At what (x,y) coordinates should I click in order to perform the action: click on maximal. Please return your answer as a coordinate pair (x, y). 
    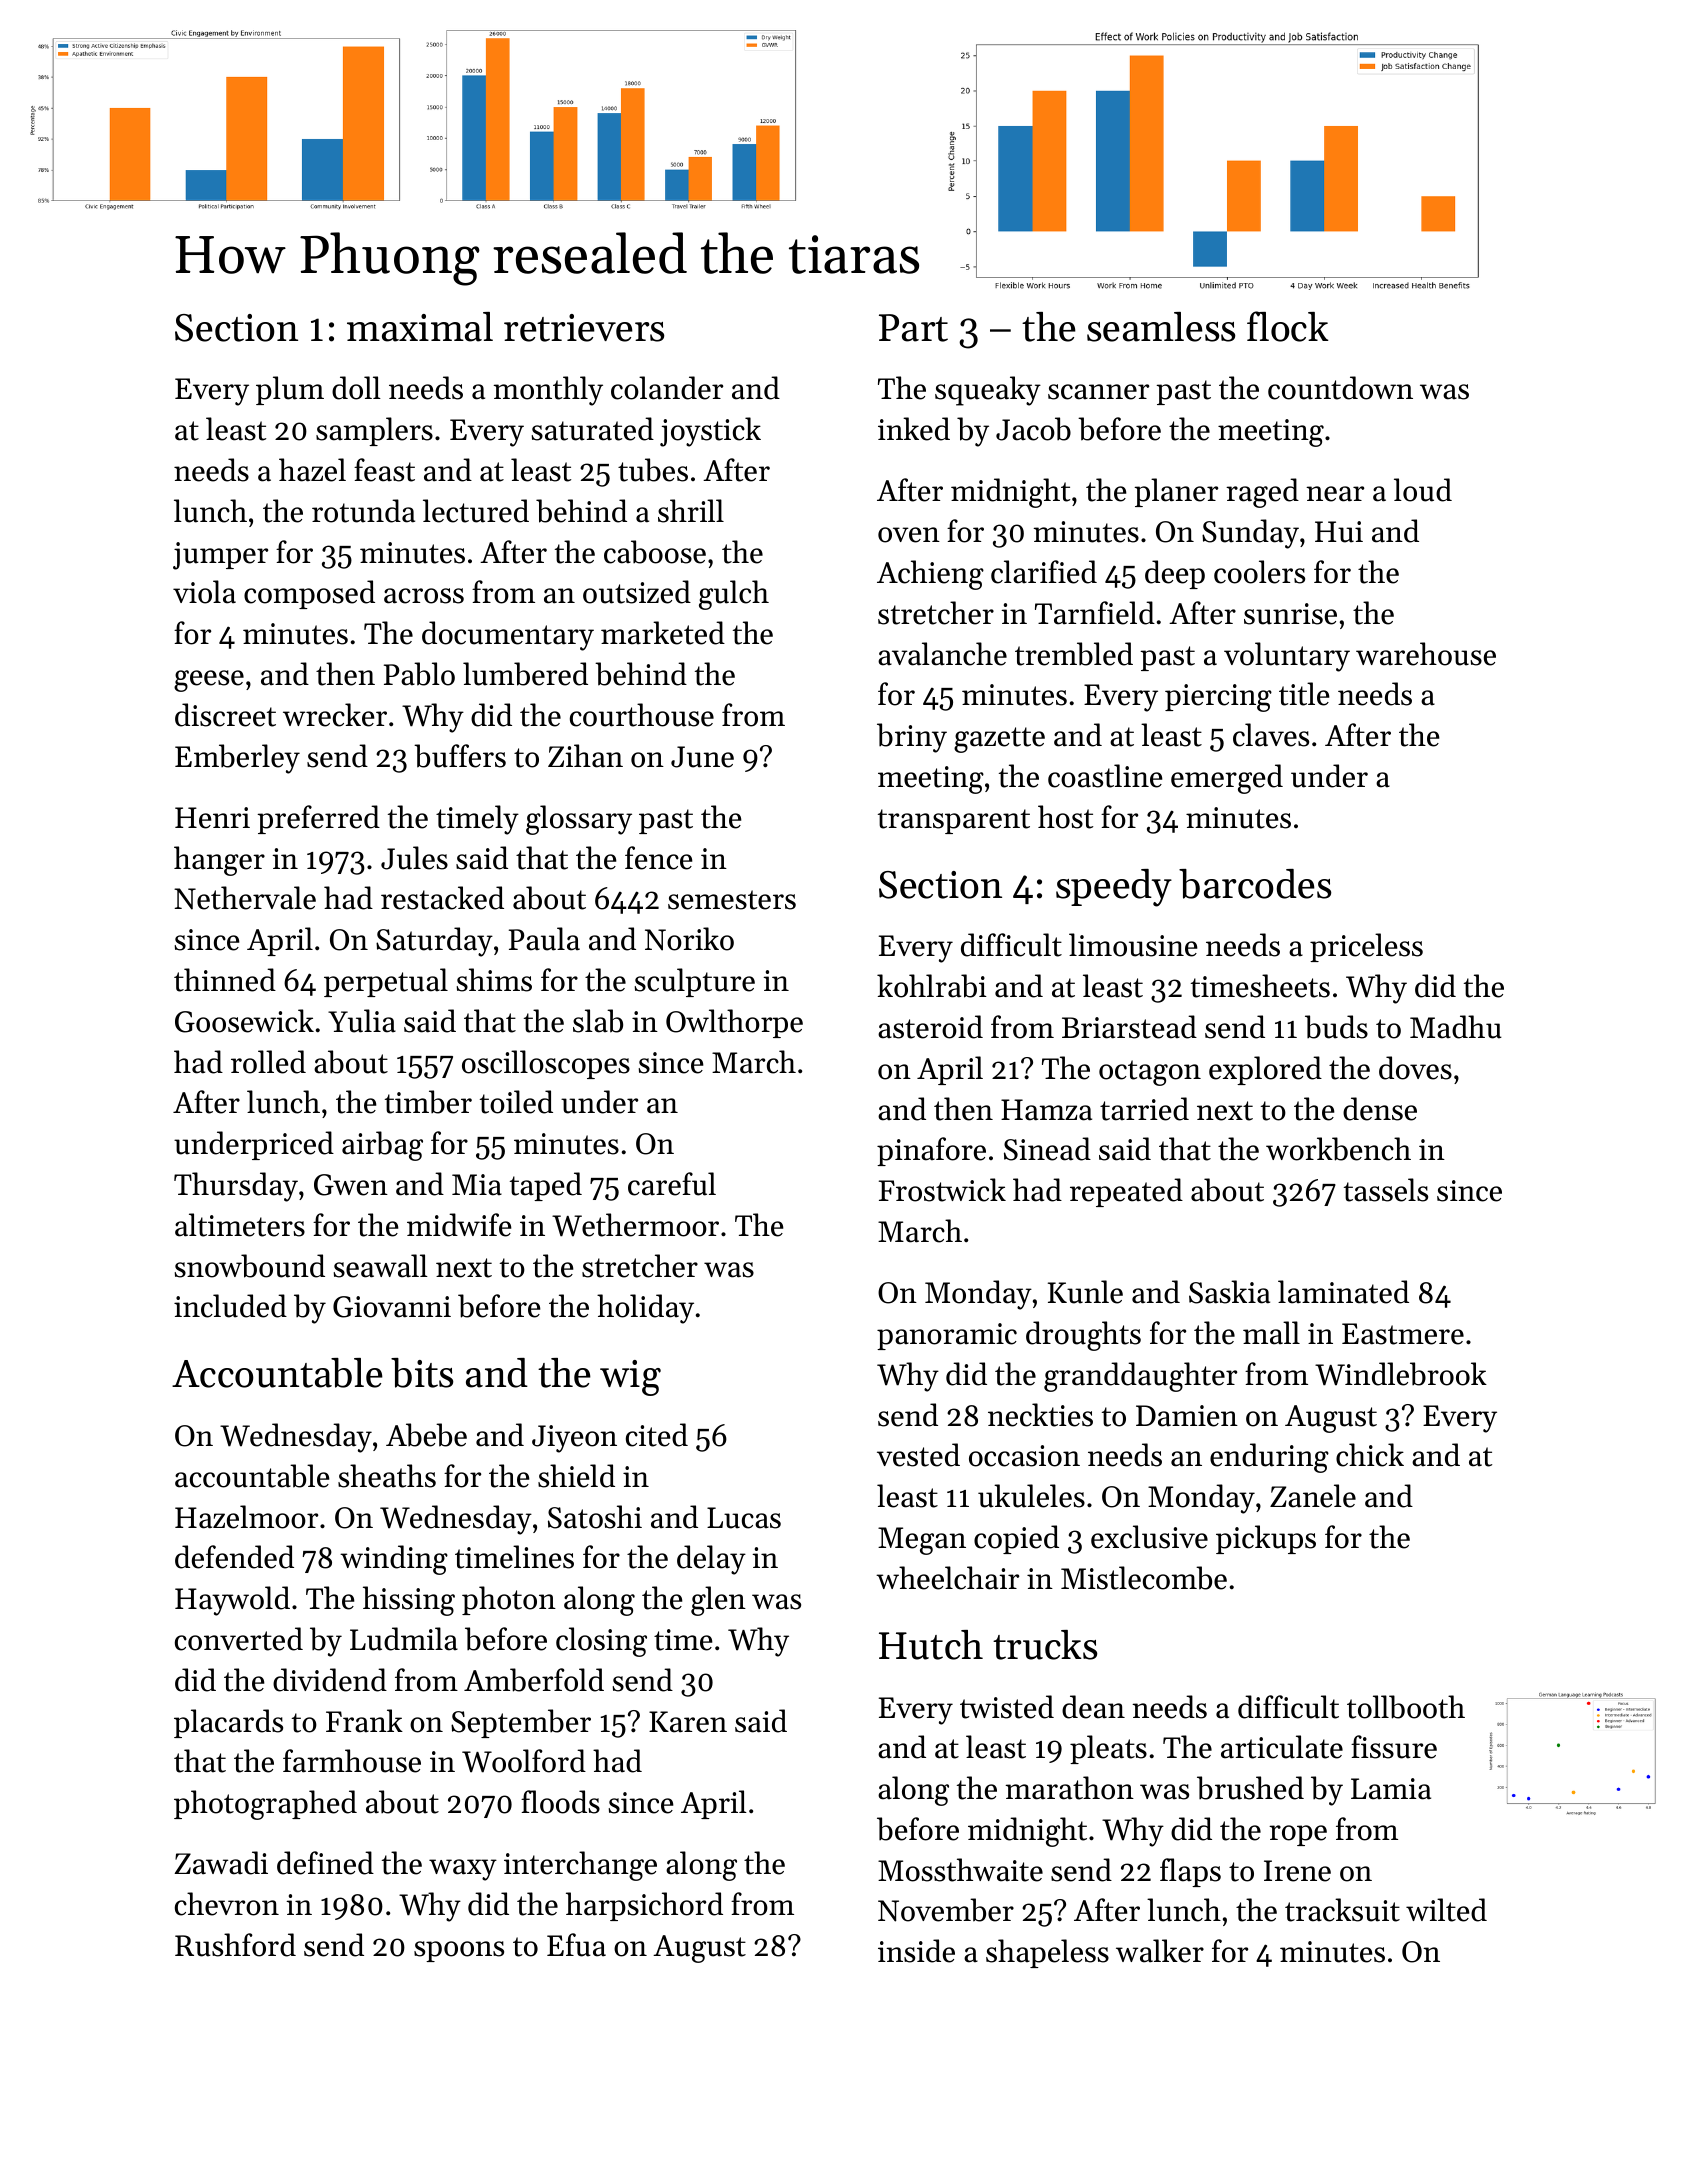
    Looking at the image, I should click on (420, 327).
